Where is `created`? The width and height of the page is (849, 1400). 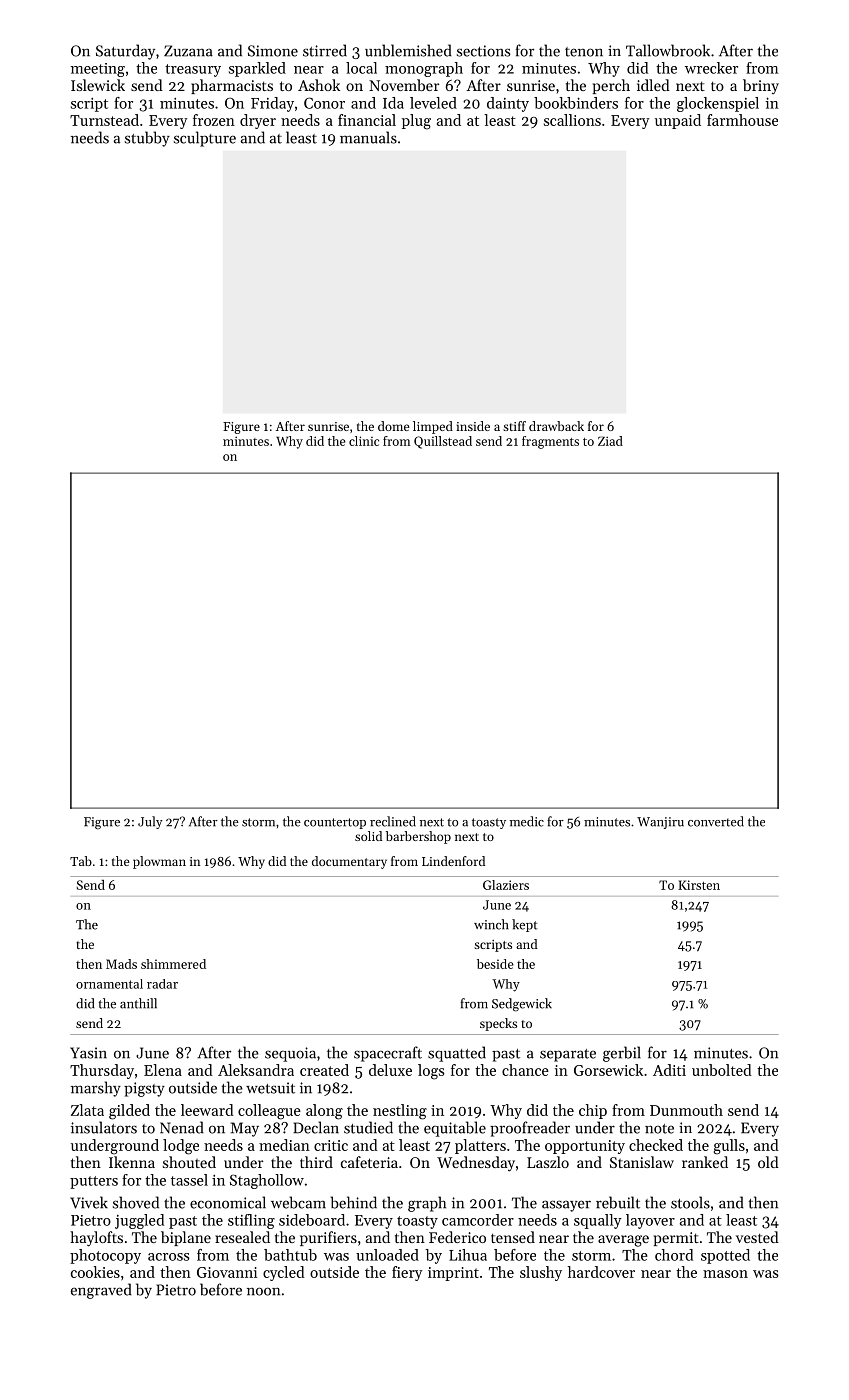 created is located at coordinates (324, 1070).
